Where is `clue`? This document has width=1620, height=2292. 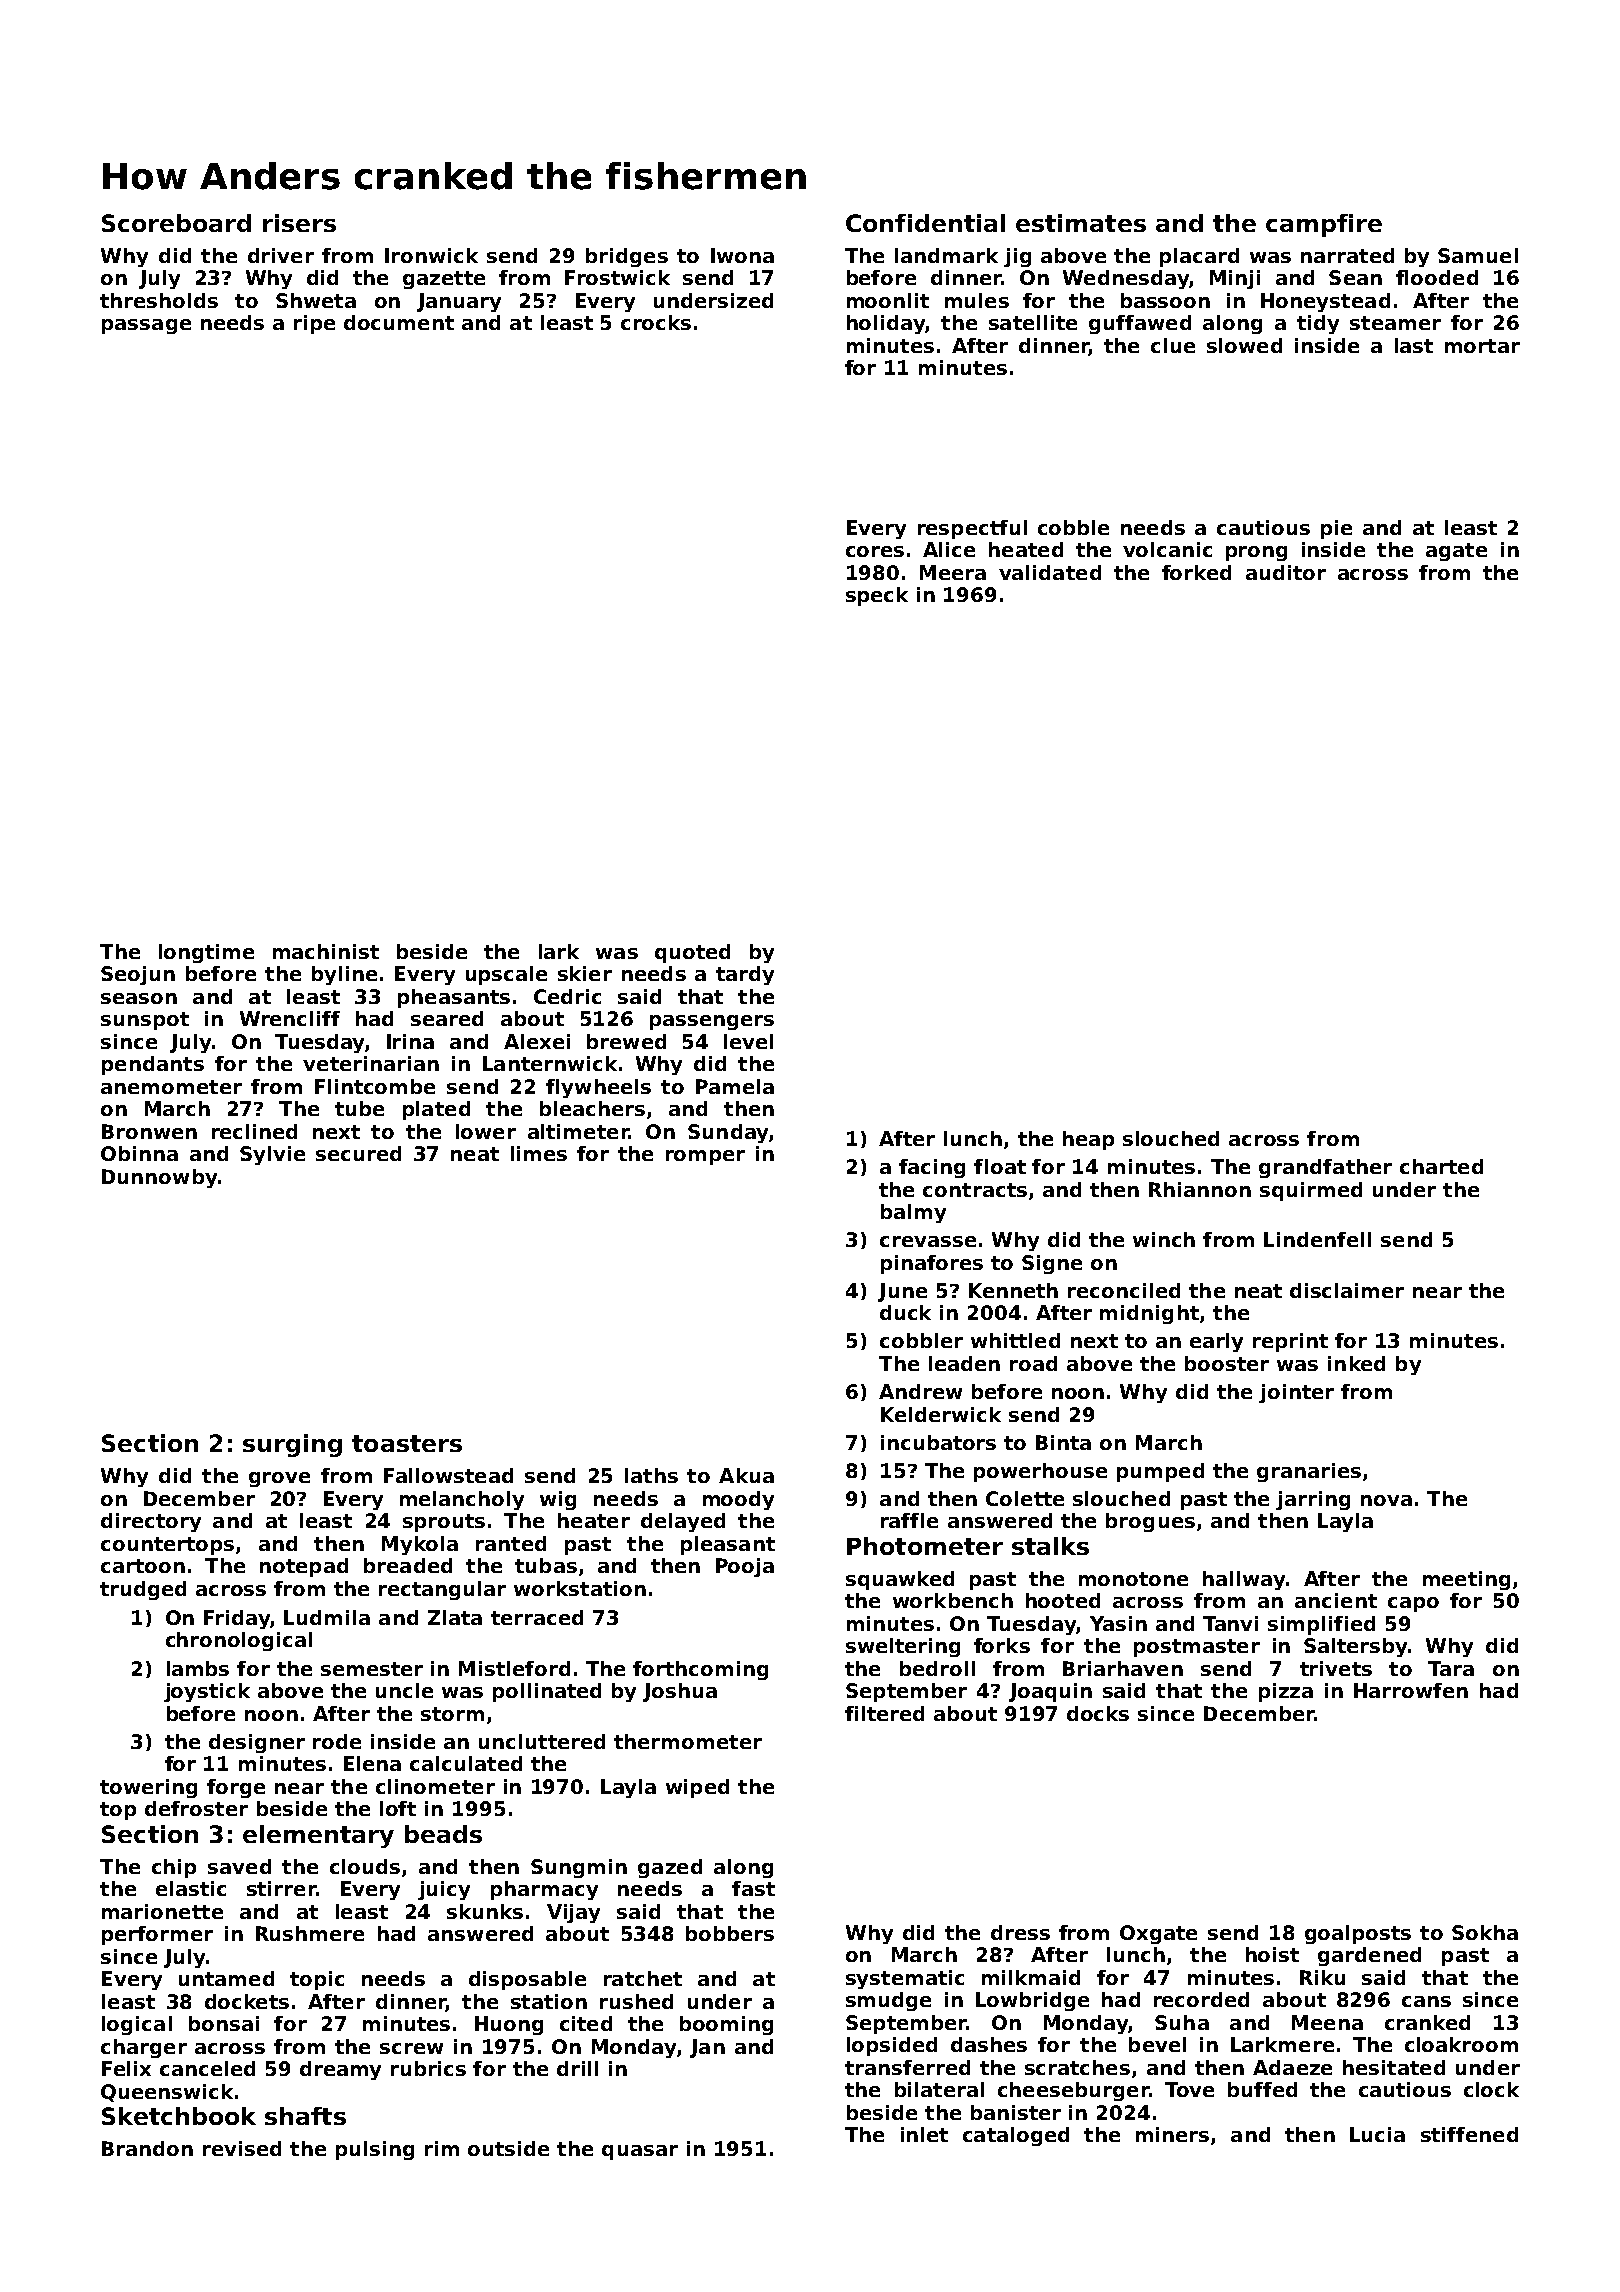
clue is located at coordinates (1173, 345).
